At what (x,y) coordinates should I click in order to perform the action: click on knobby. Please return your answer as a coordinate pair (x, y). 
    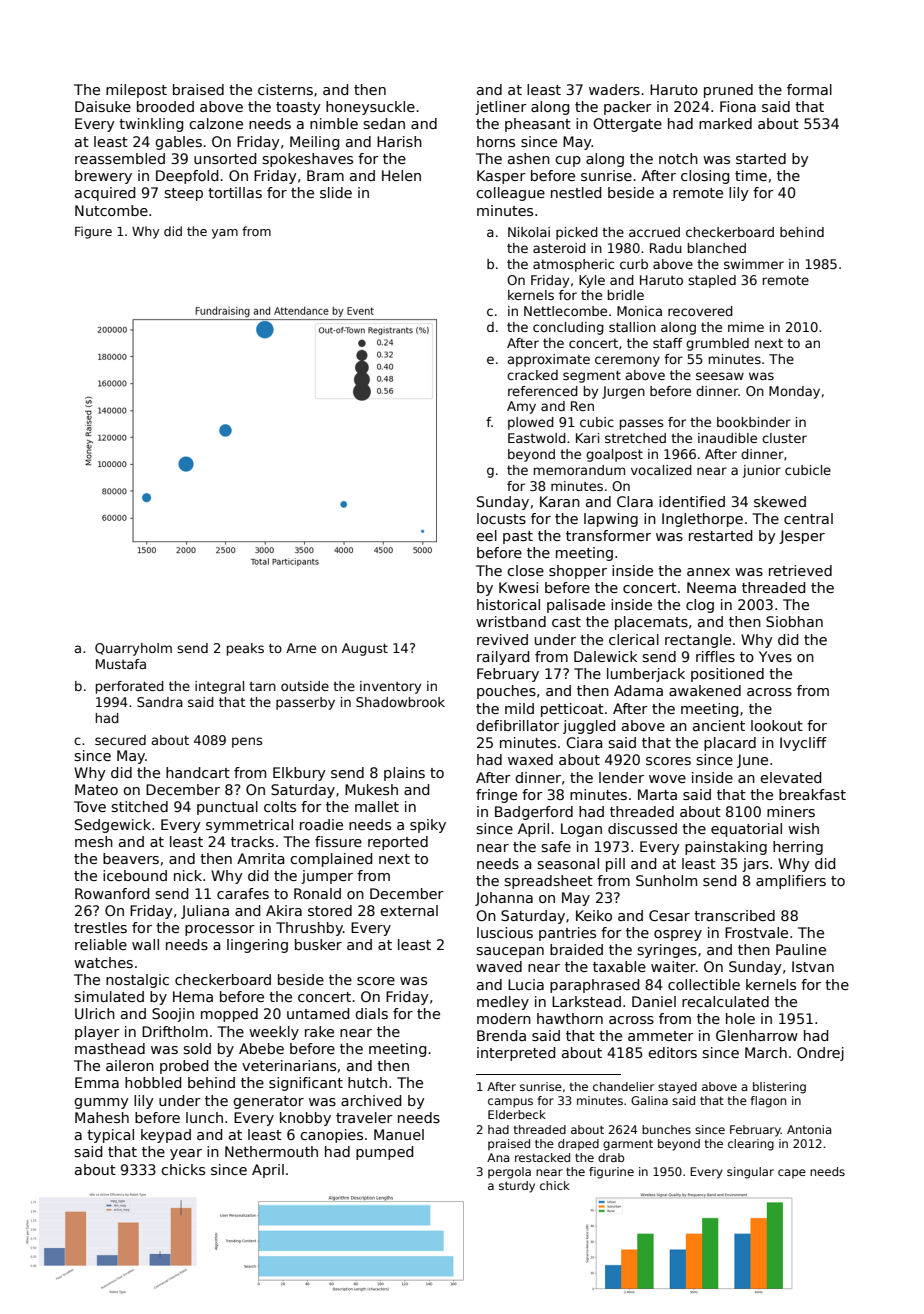
    Looking at the image, I should click on (305, 1119).
